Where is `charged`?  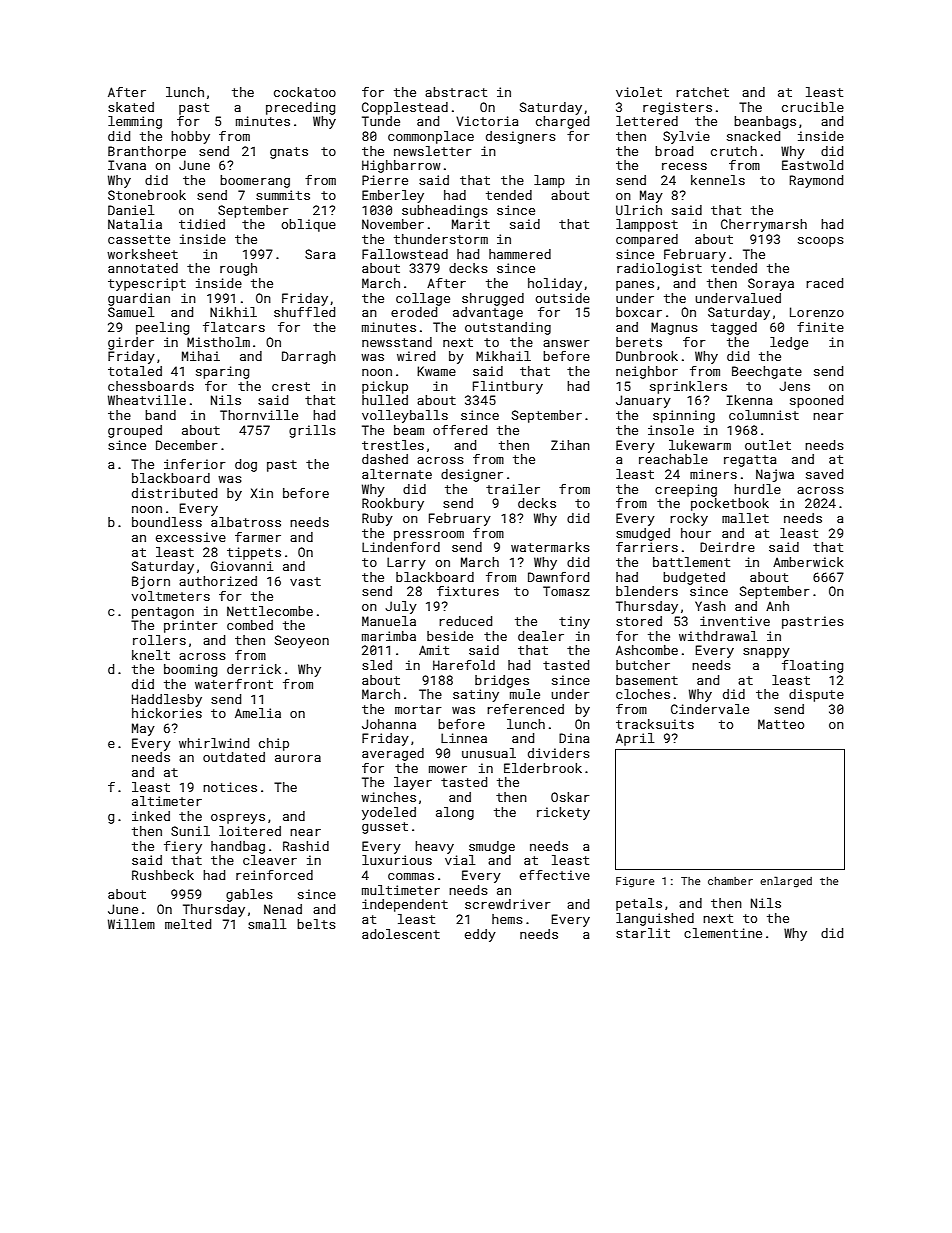
charged is located at coordinates (562, 122).
